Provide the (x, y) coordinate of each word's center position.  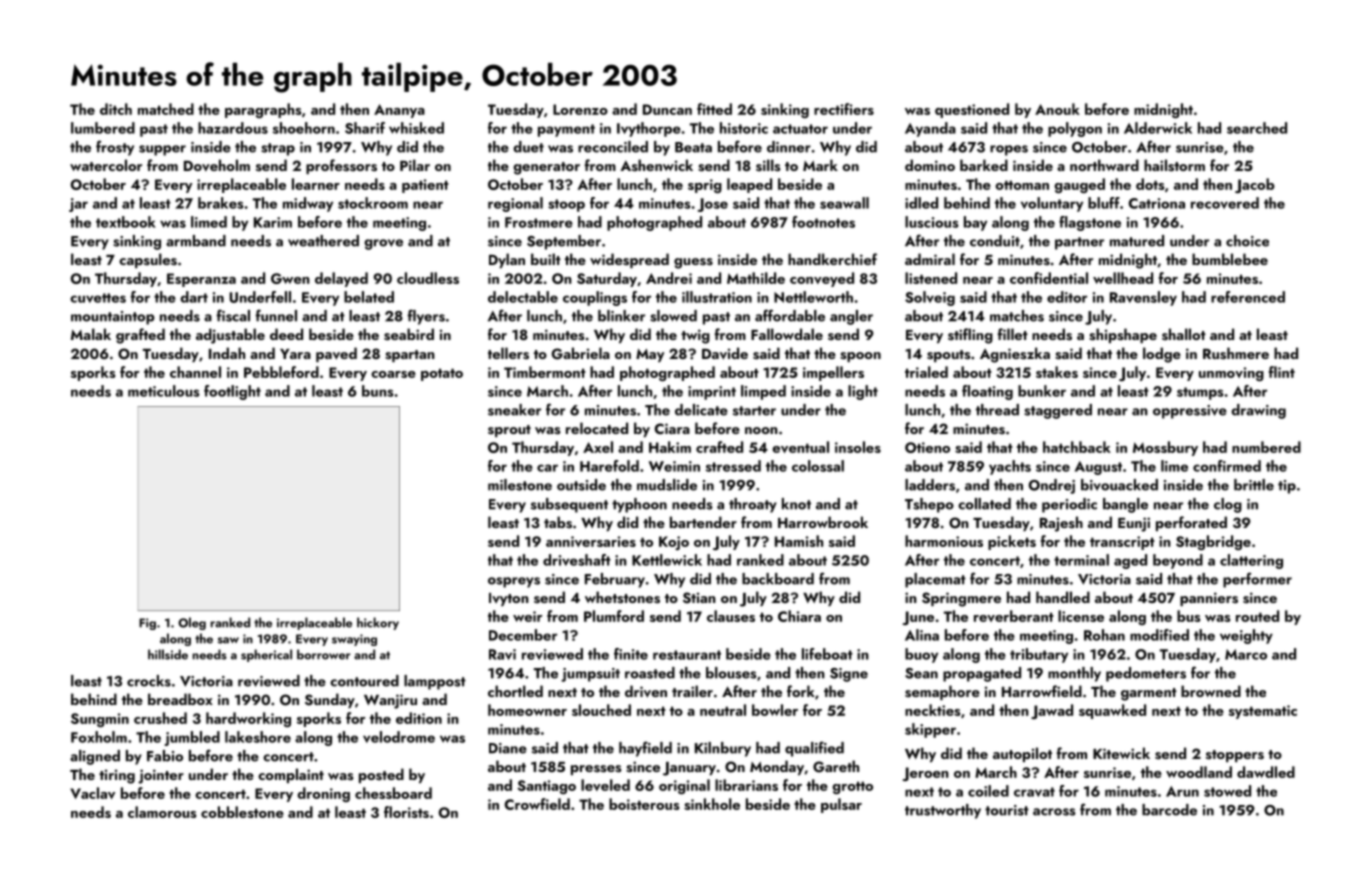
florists (406, 812)
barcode (1169, 810)
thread (997, 410)
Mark (820, 165)
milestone (520, 485)
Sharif (365, 128)
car (547, 468)
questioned (972, 110)
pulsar (841, 805)
